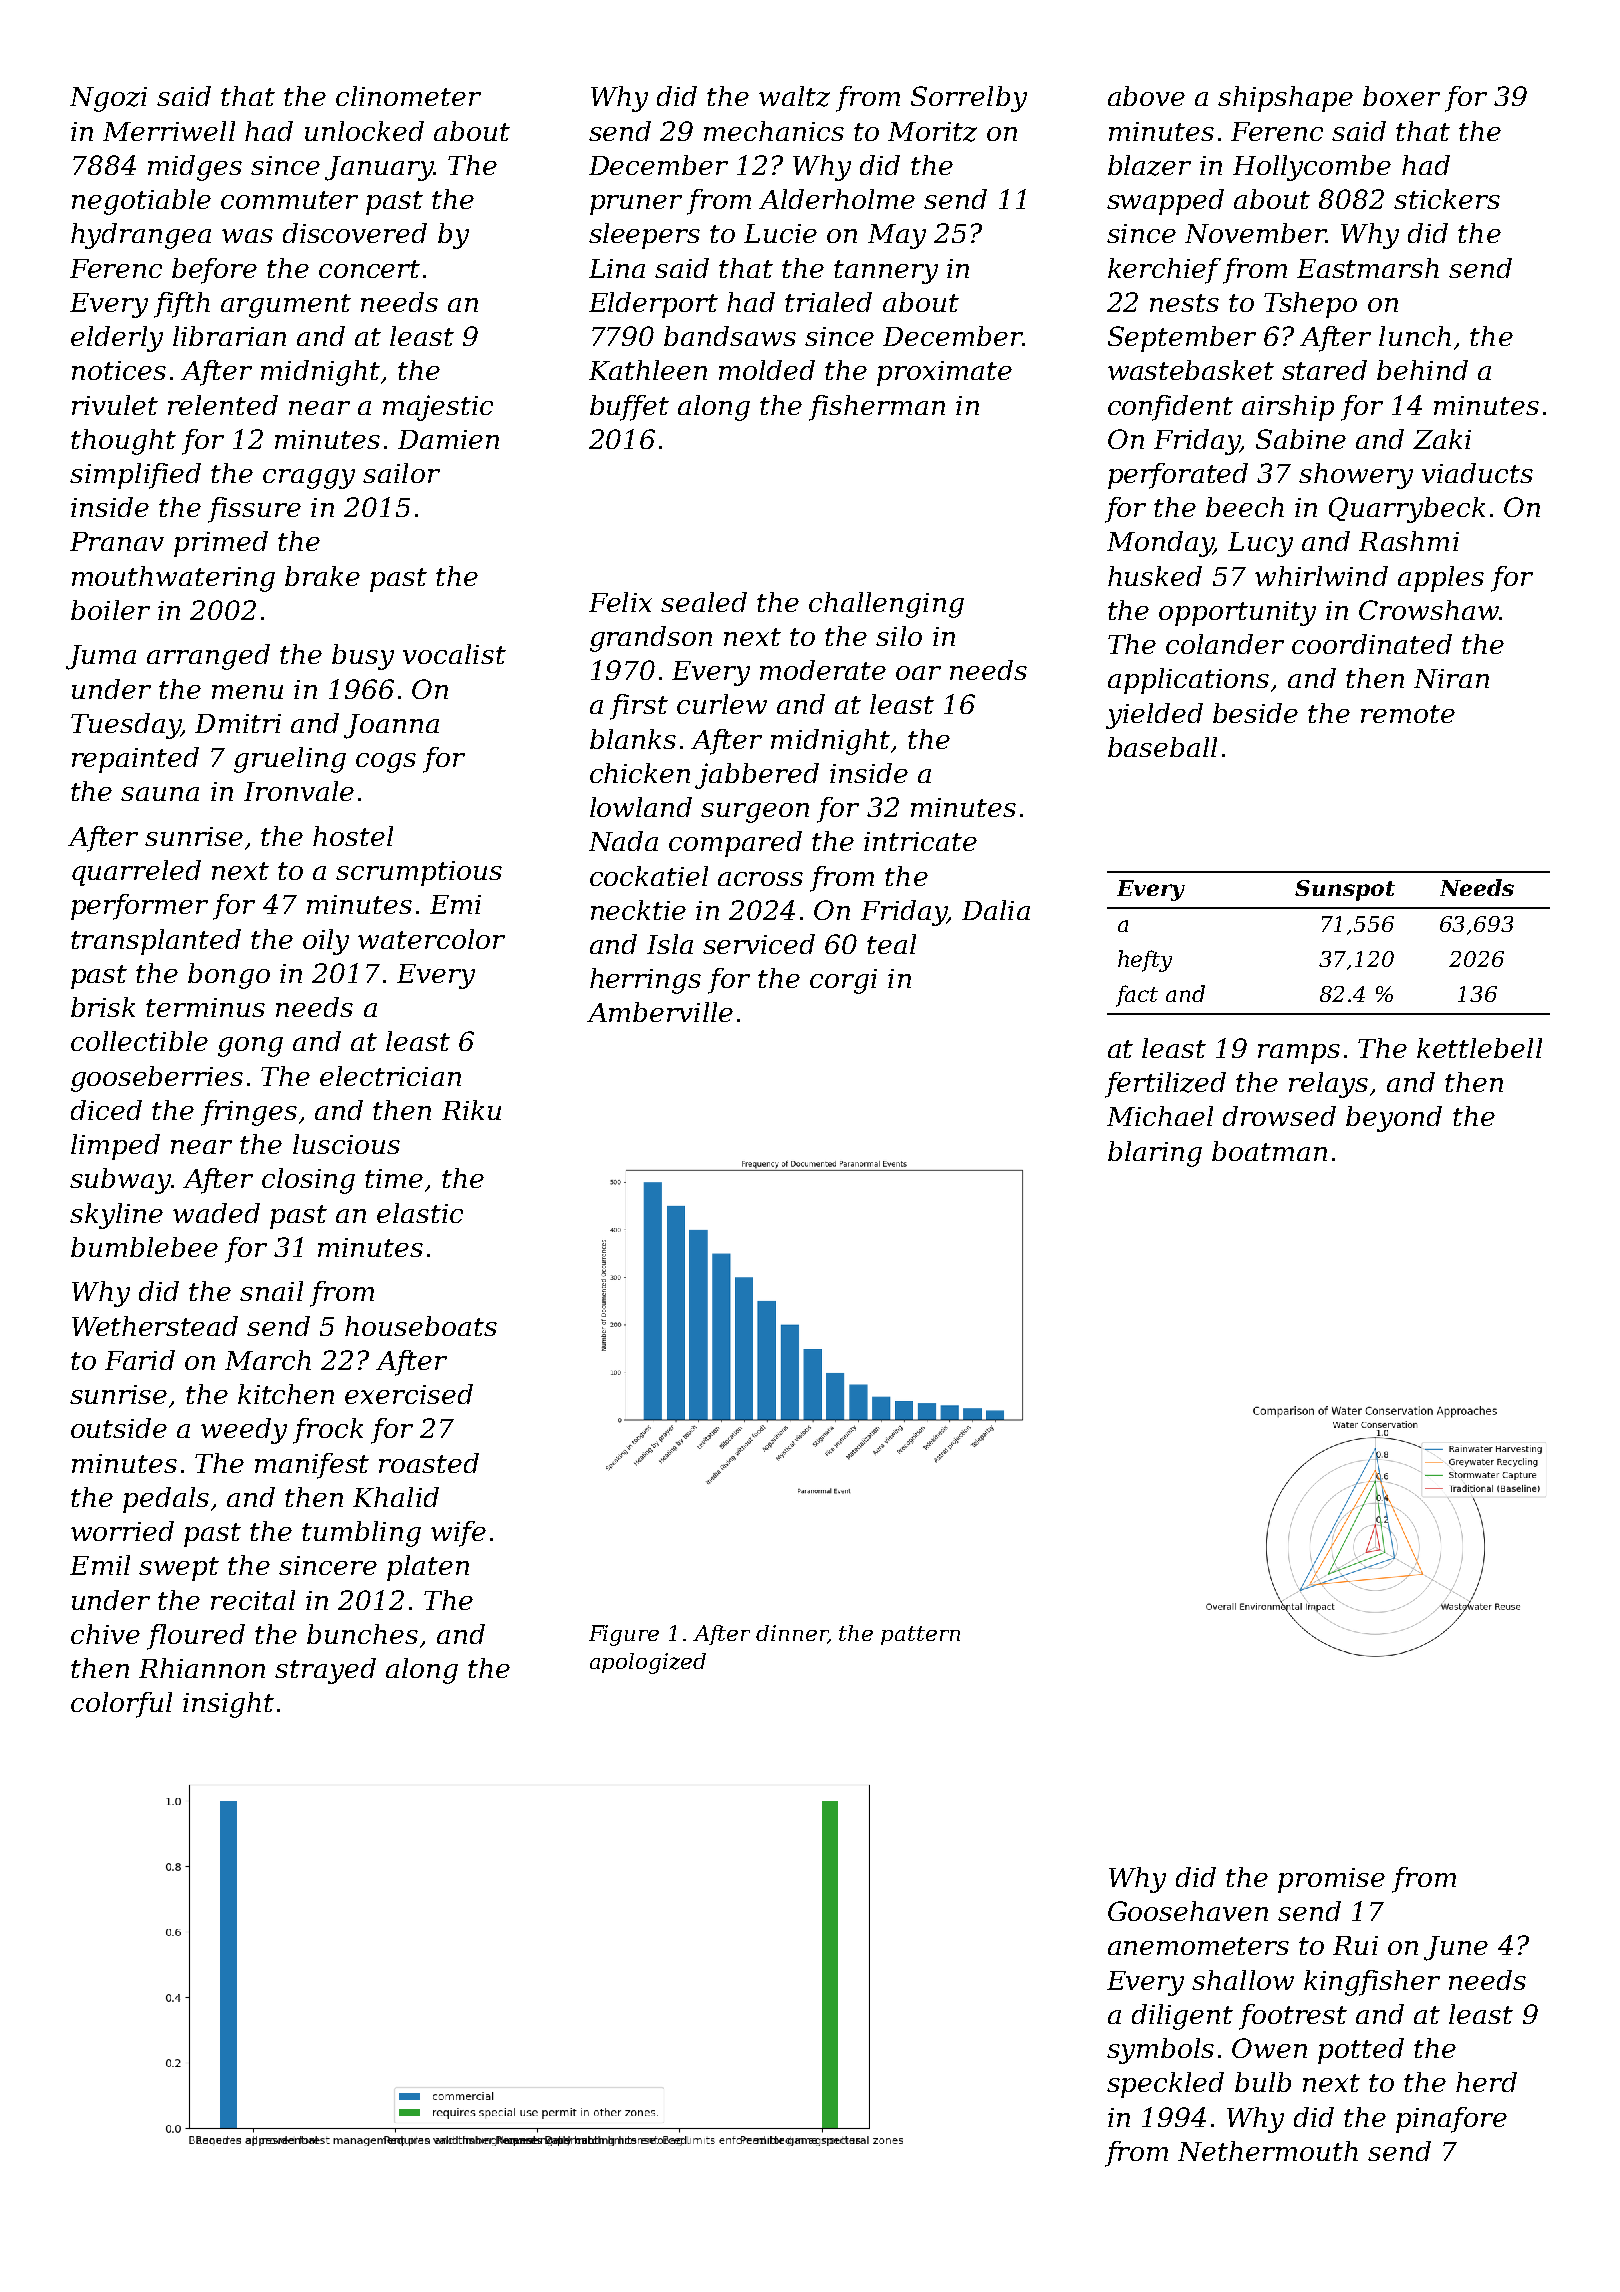 This image has height=2292, width=1620. I want to click on symbols, so click(1160, 2051).
